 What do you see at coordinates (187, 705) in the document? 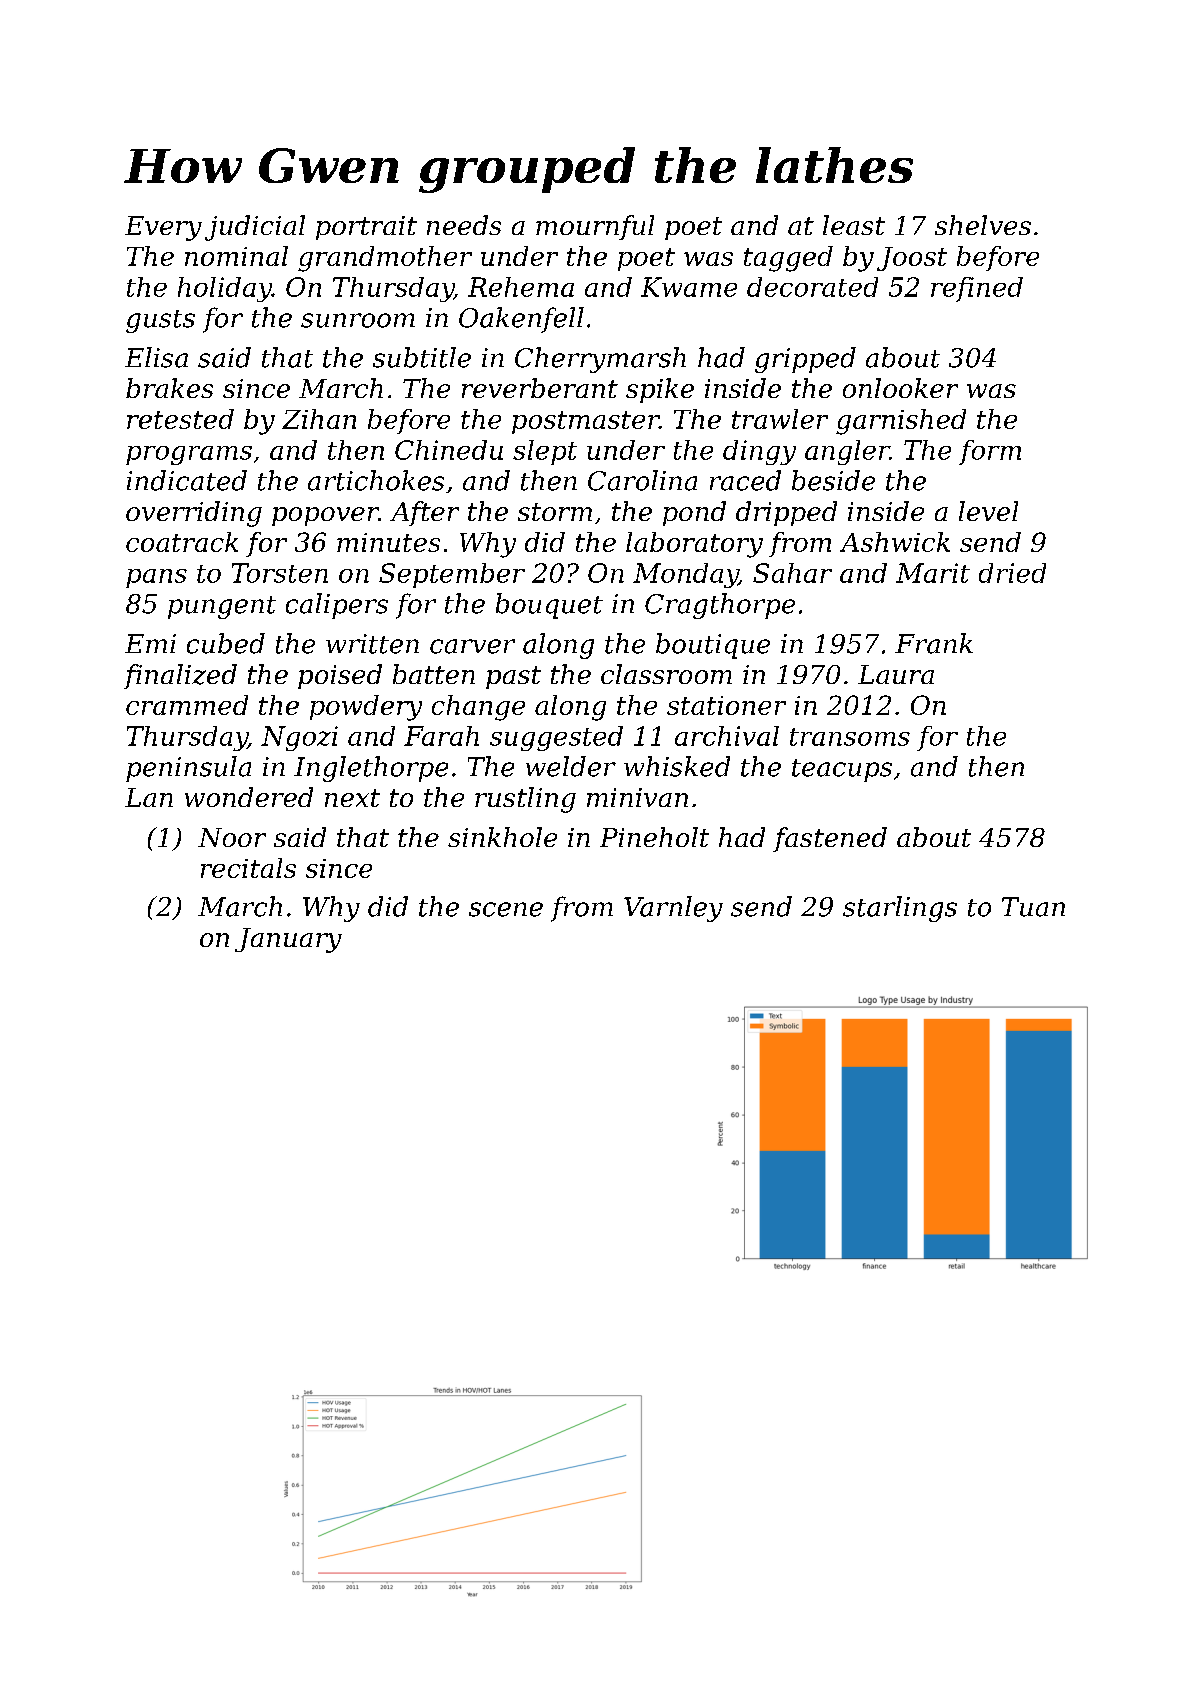
I see `crammed` at bounding box center [187, 705].
